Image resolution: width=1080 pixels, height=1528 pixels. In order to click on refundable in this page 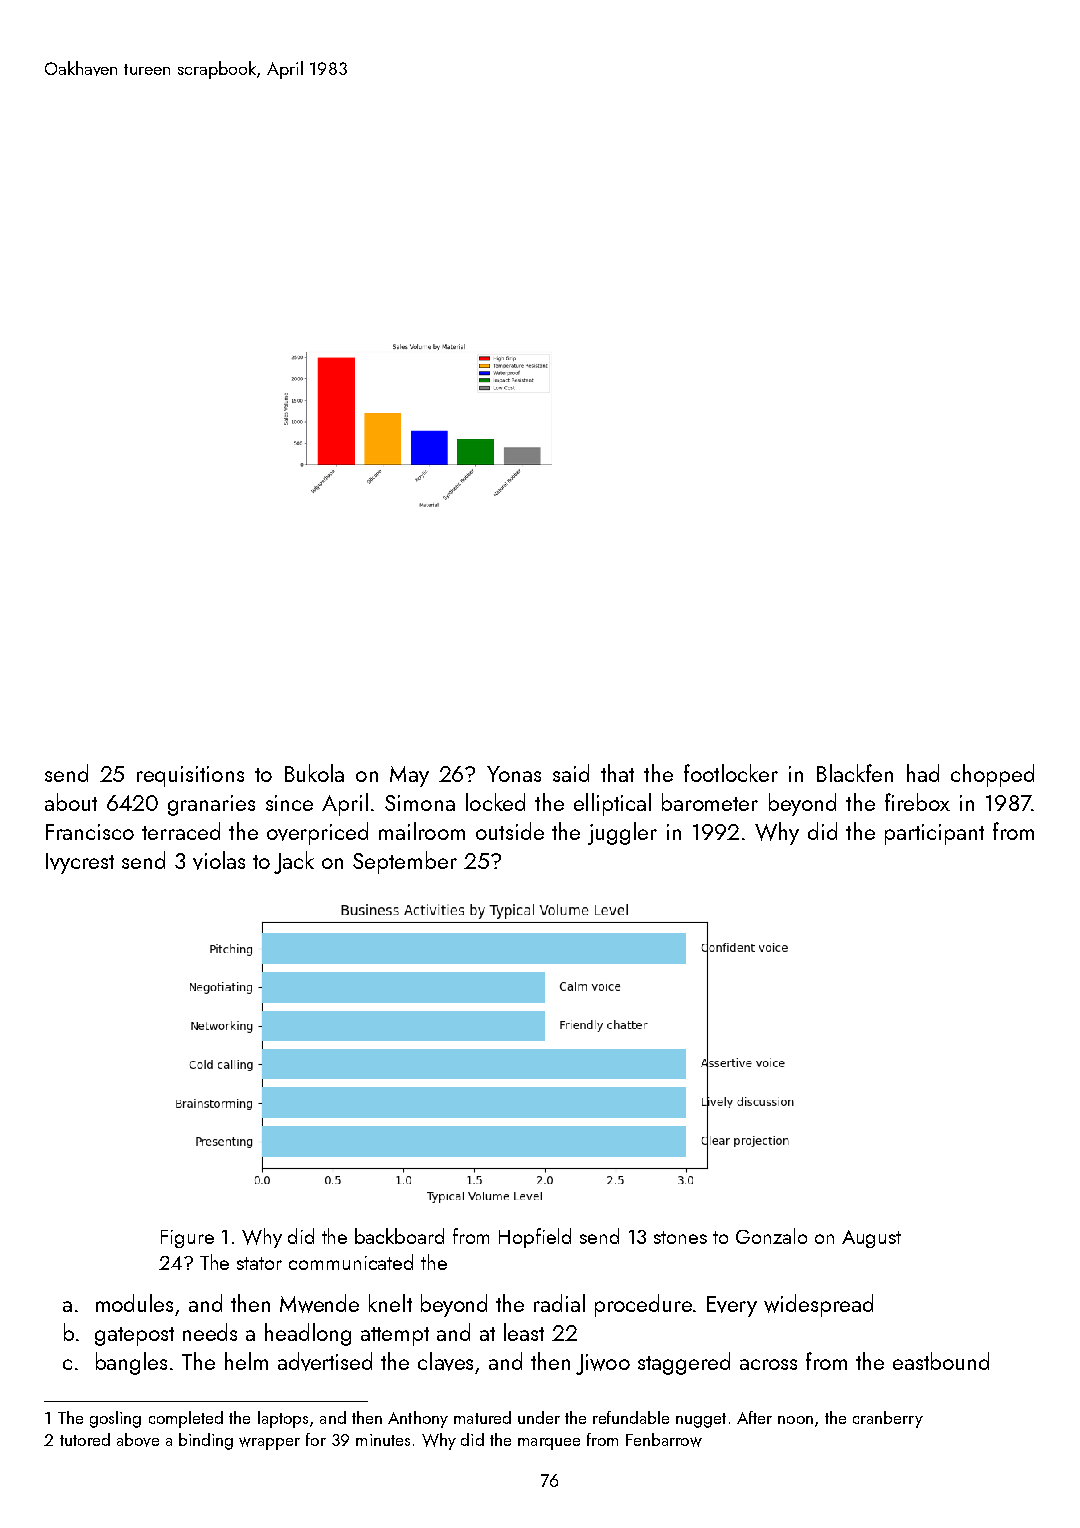, I will do `click(631, 1417)`.
